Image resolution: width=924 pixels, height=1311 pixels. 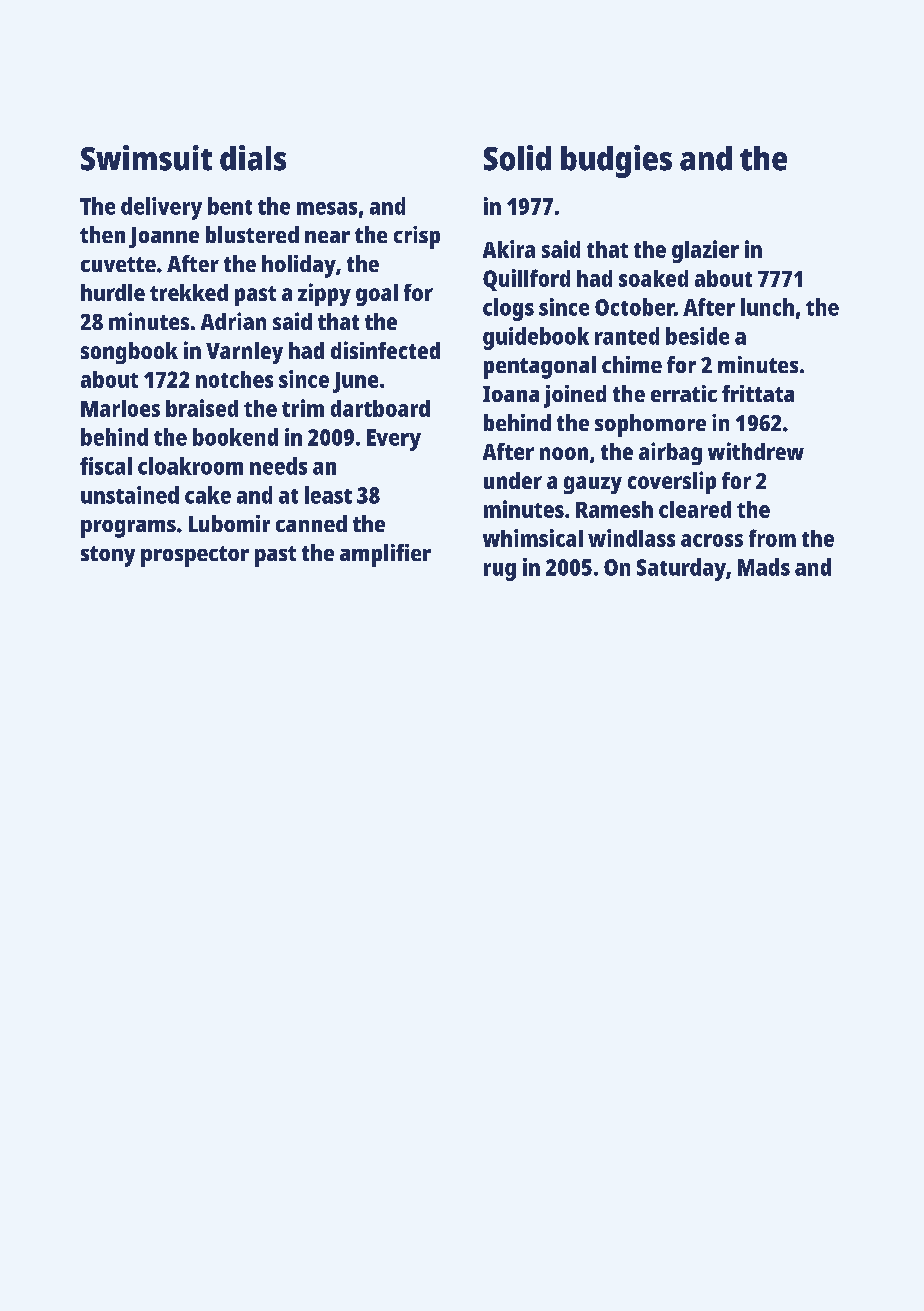 I want to click on October, so click(x=634, y=307).
